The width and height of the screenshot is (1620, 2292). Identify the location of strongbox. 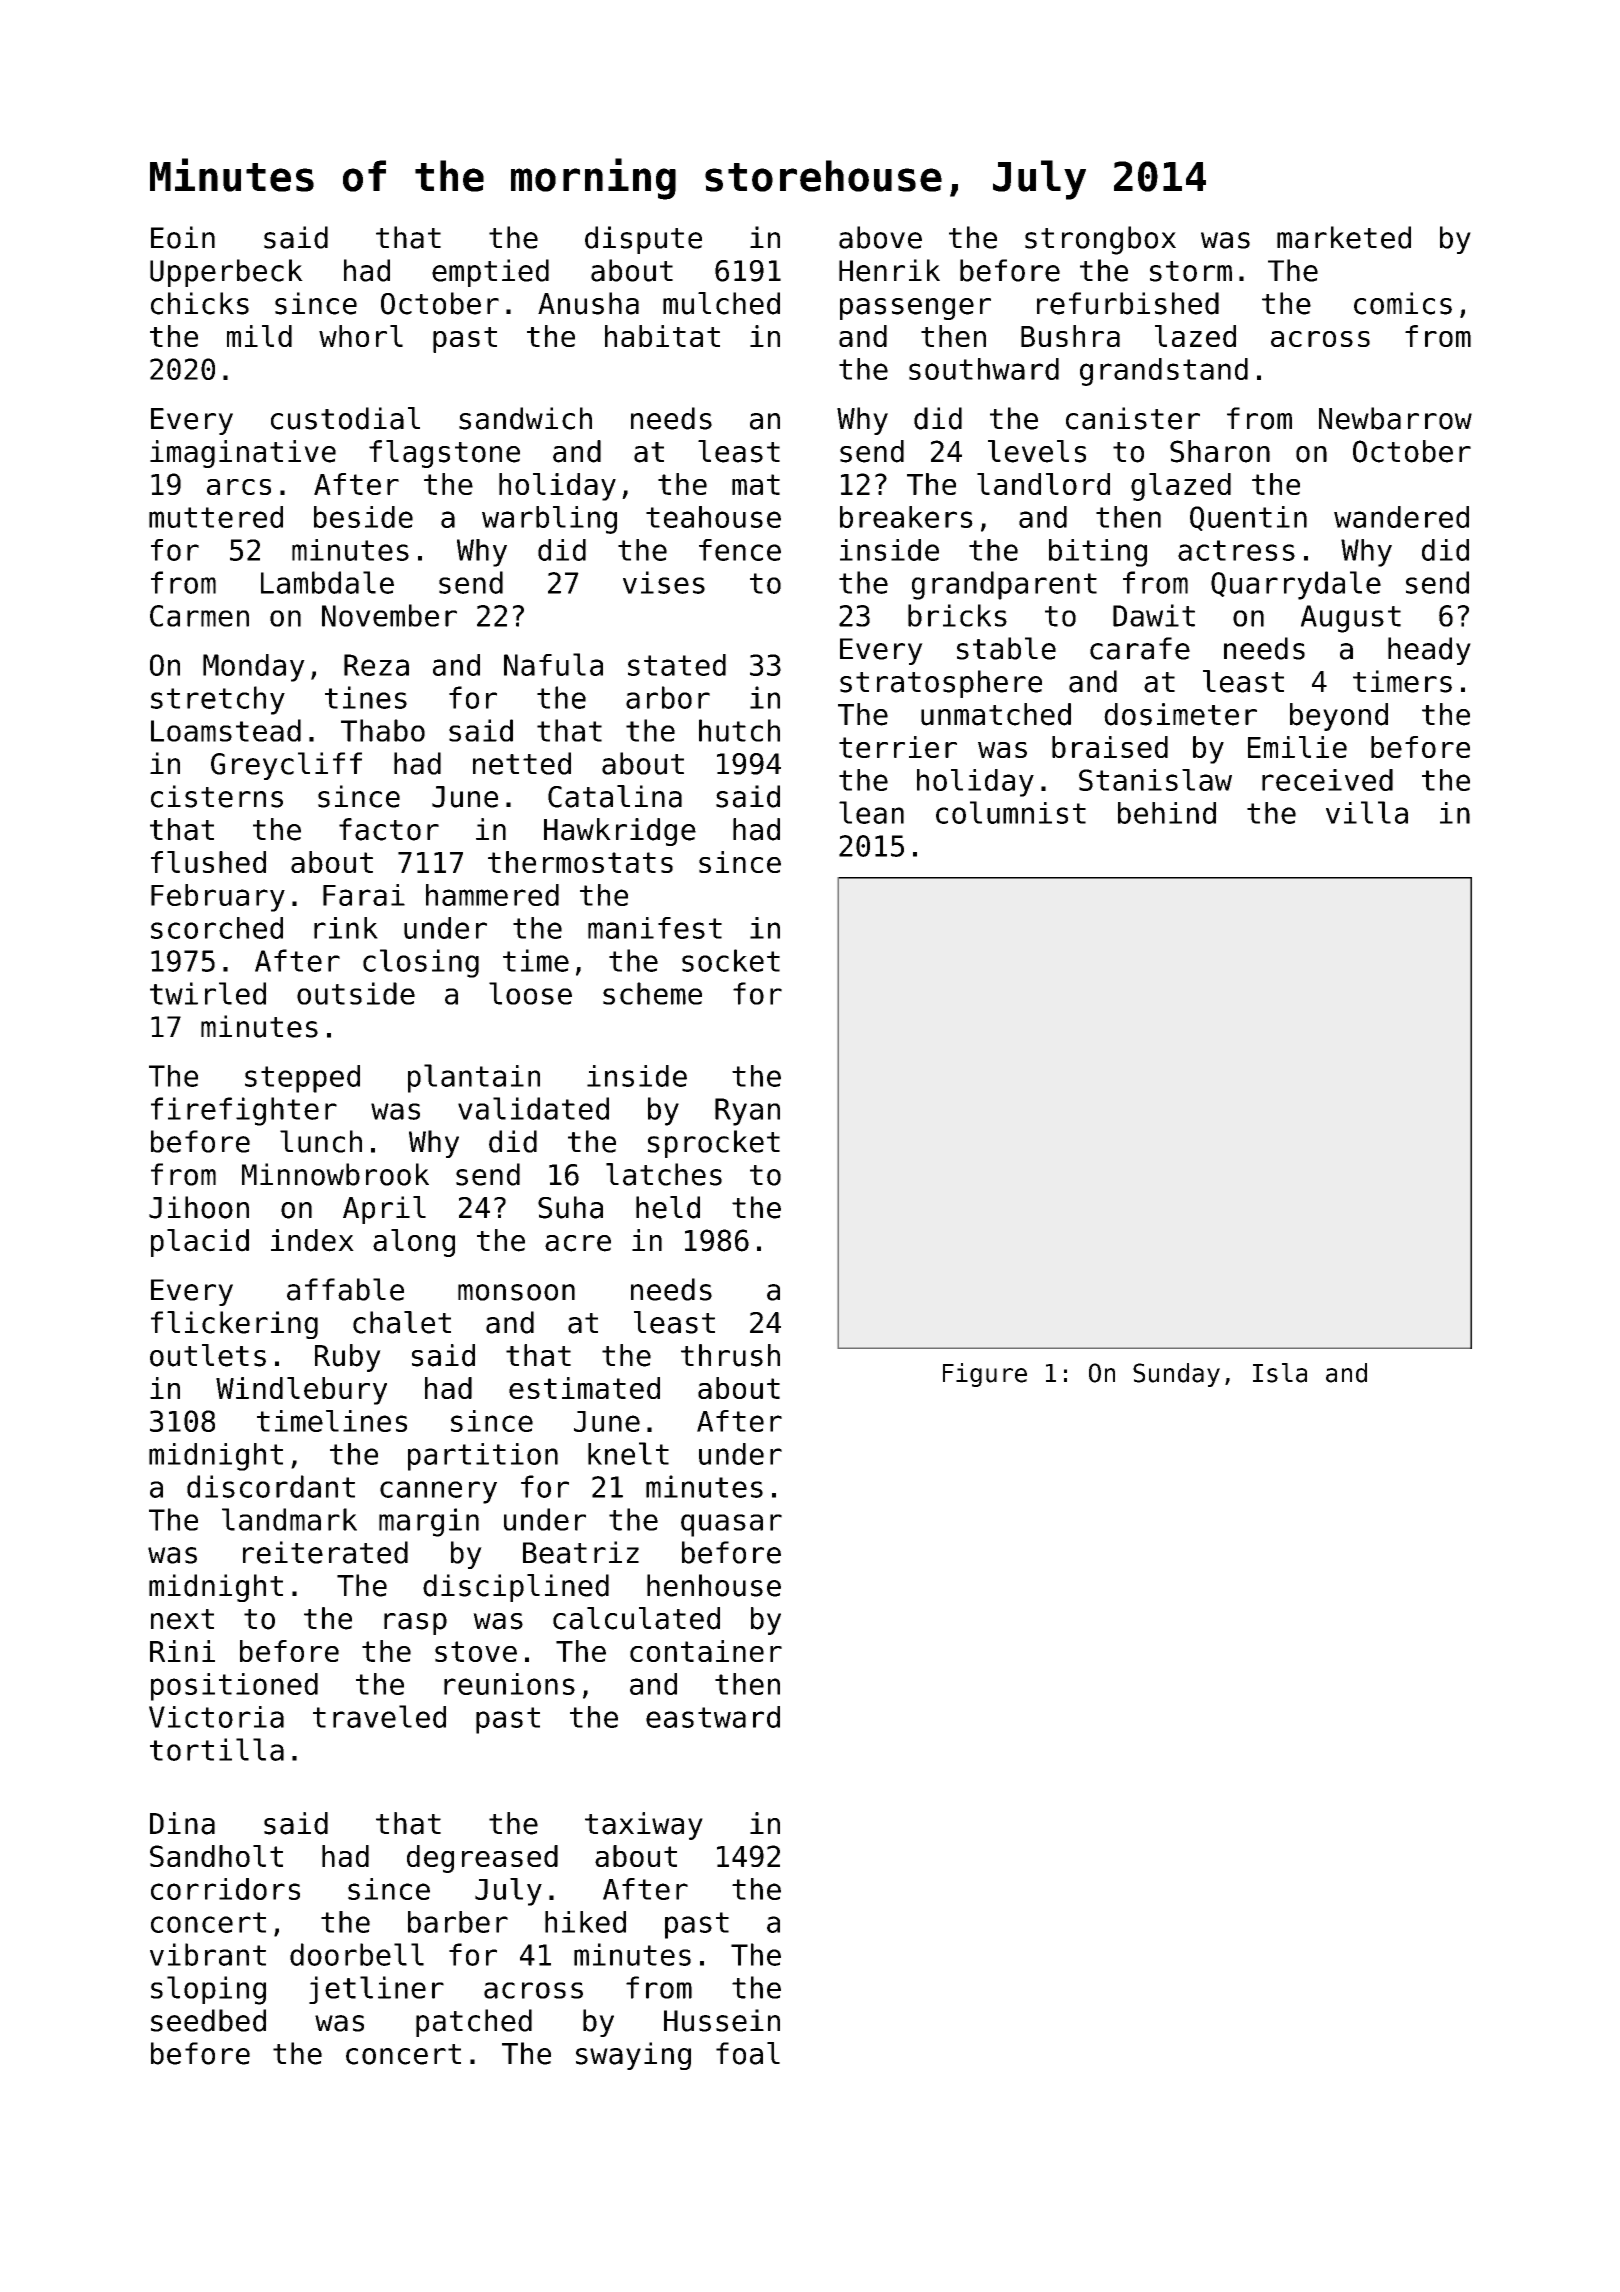
(1100, 240).
